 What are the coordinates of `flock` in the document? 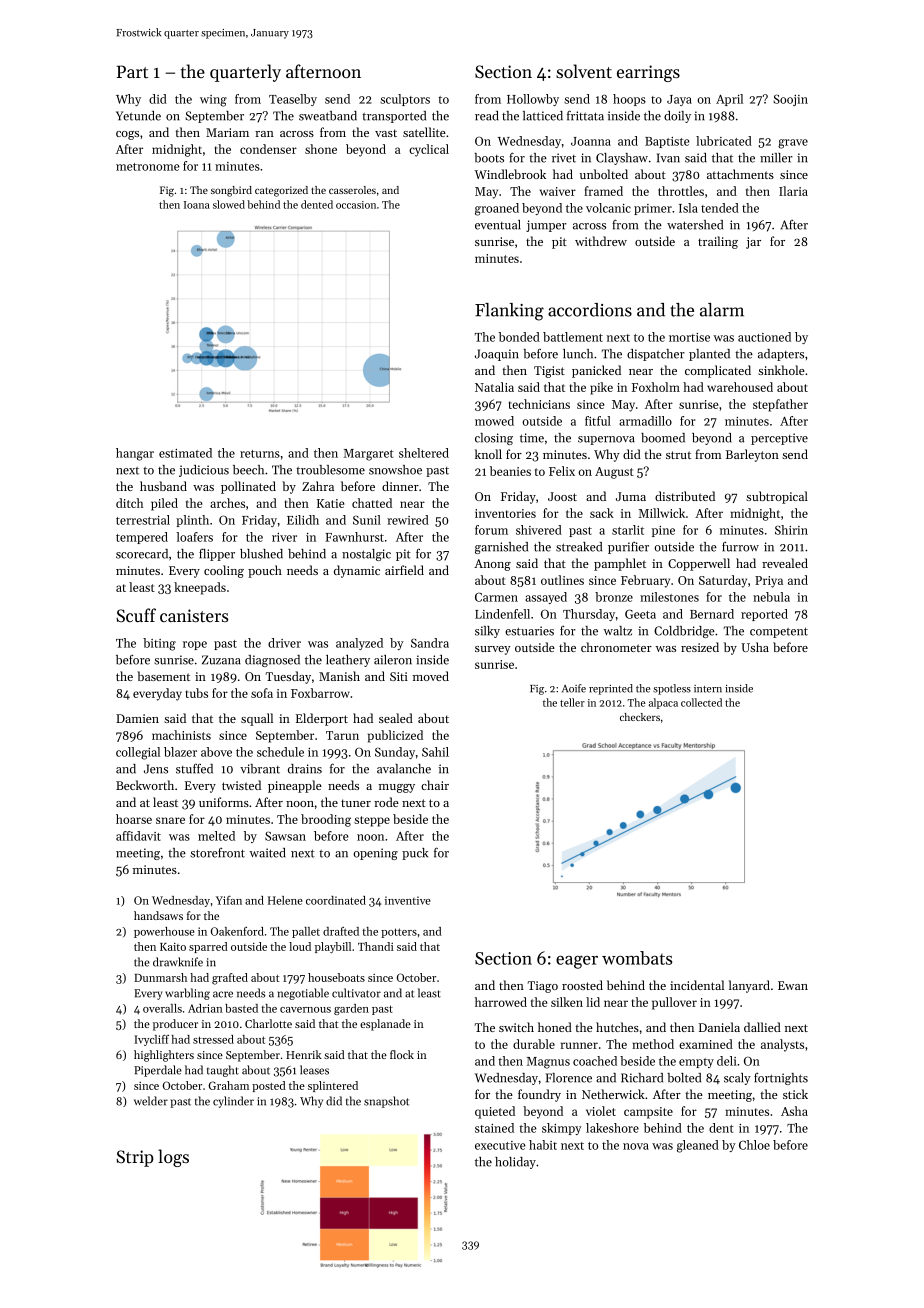 It's located at (402, 1054).
